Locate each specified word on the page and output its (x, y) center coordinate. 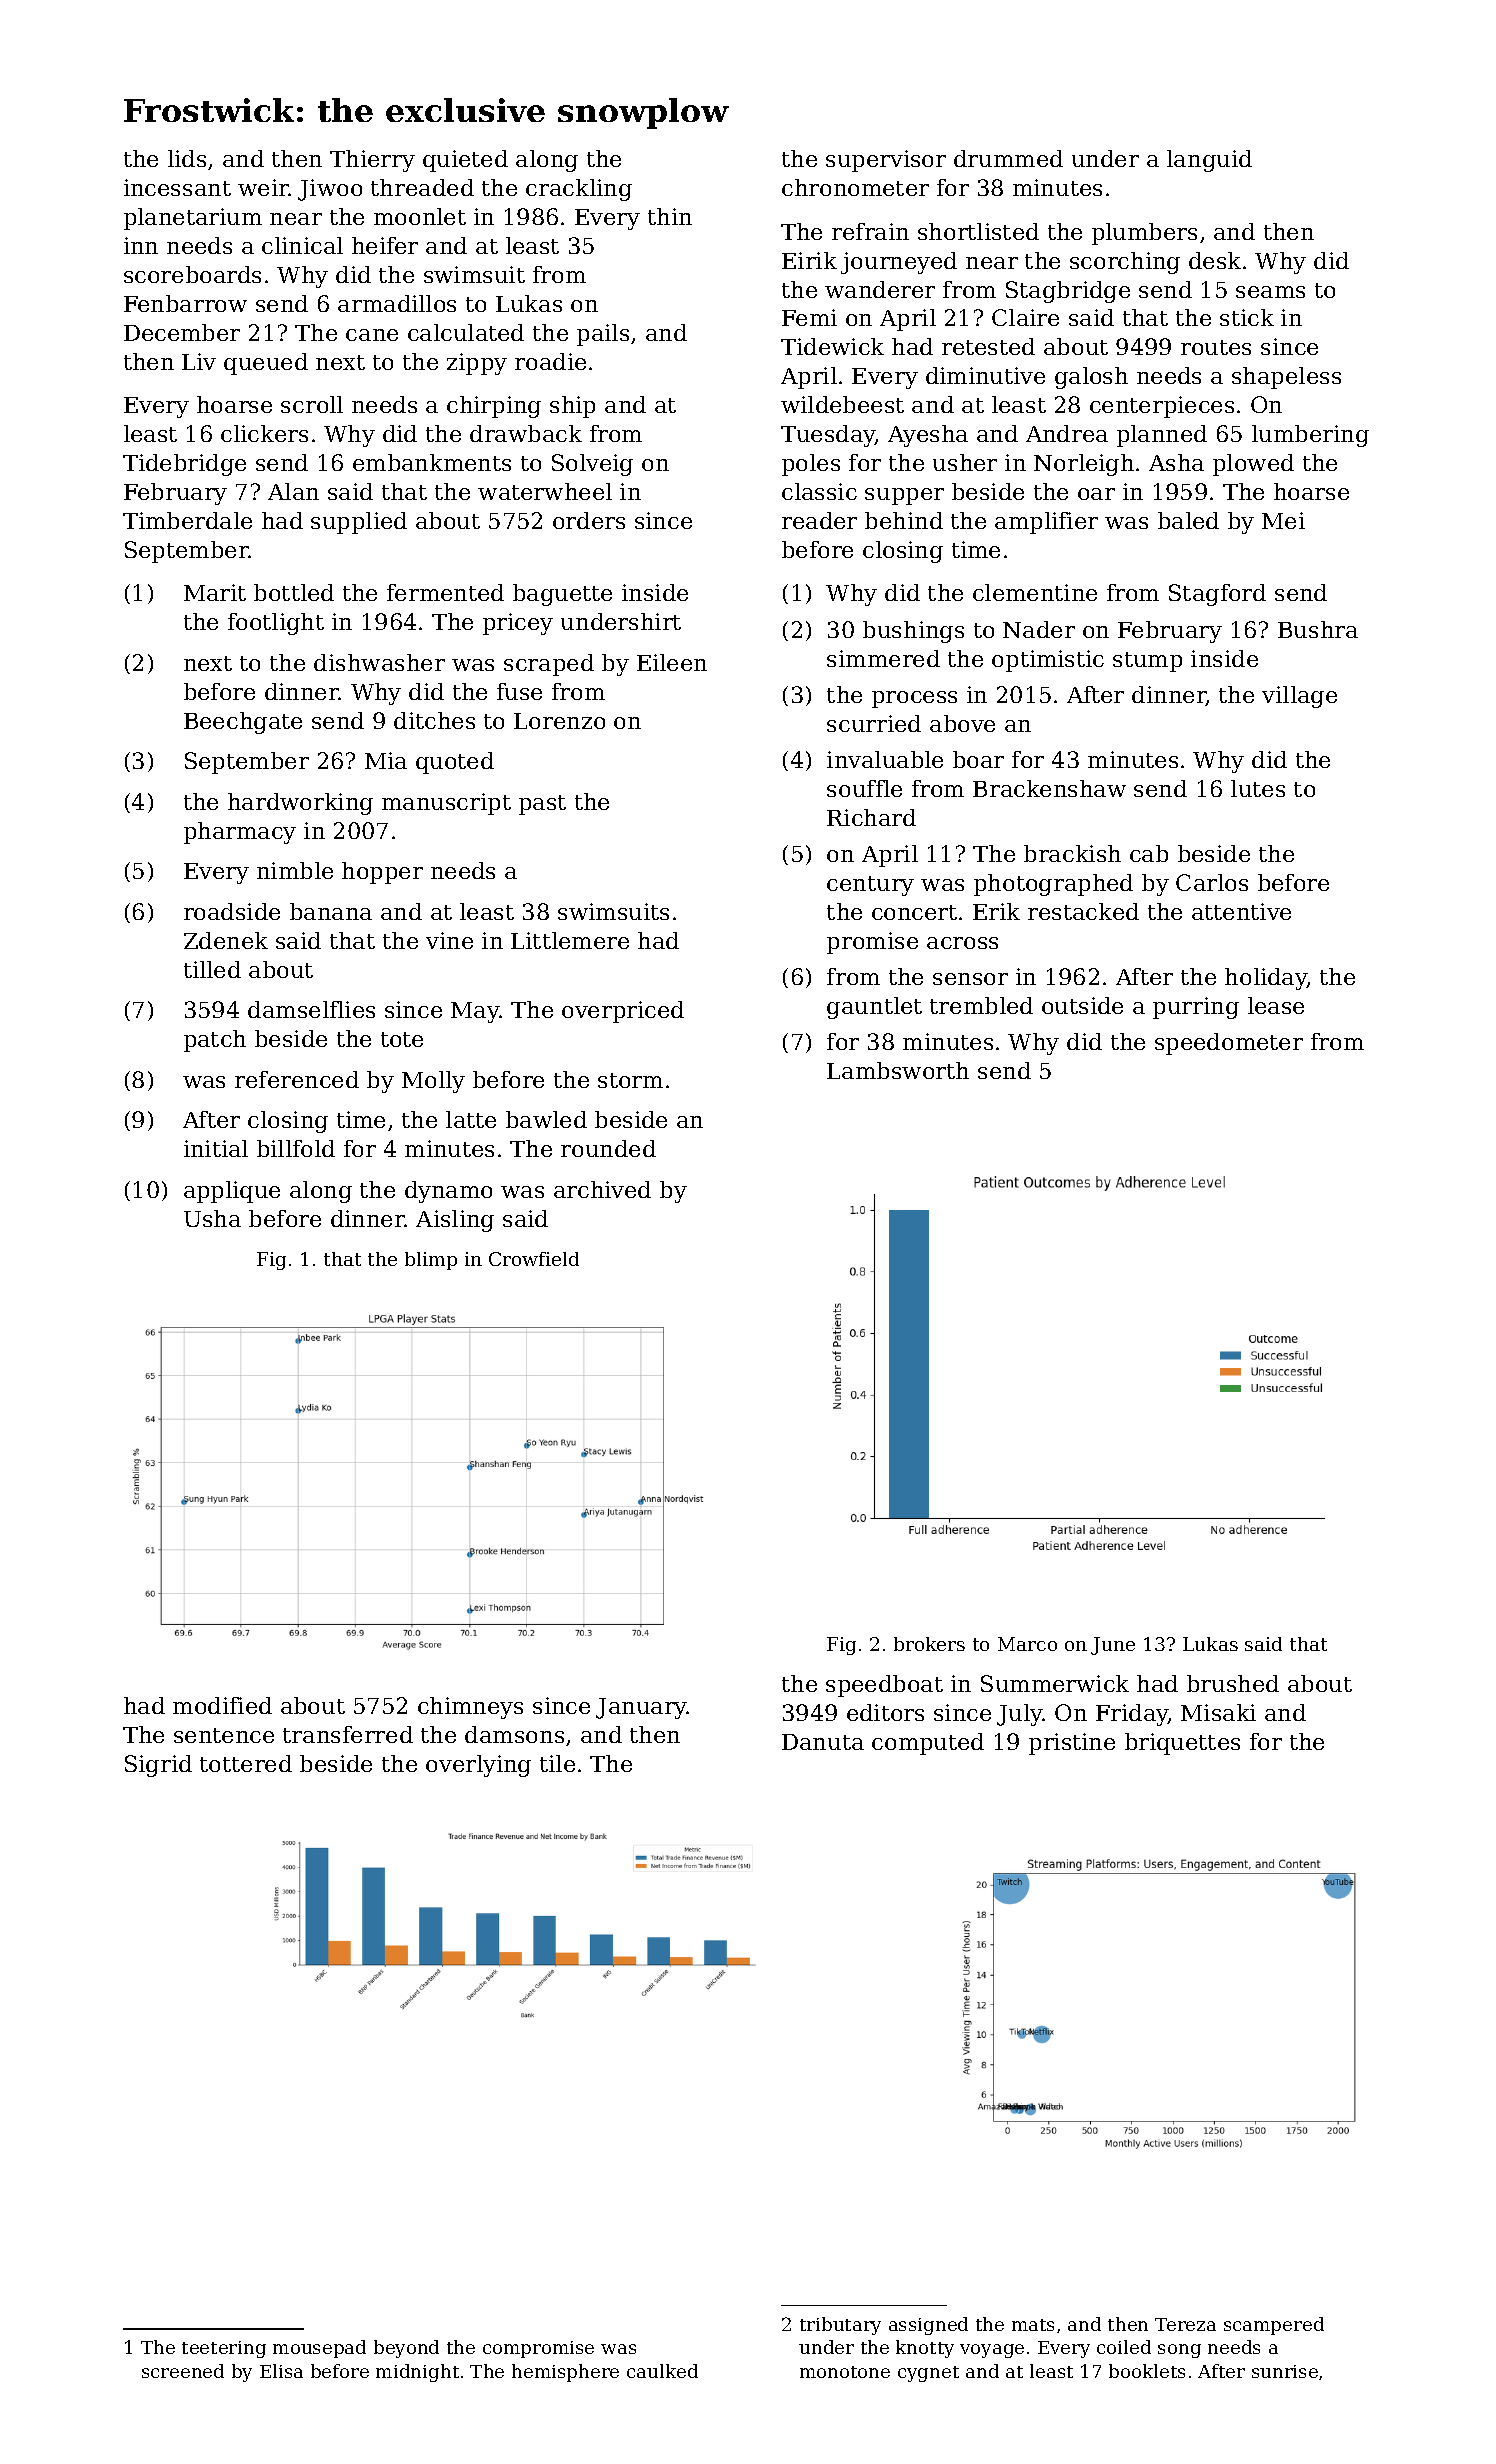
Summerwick (1055, 1683)
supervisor (886, 161)
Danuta (823, 1742)
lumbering (1310, 436)
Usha (212, 1218)
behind (904, 520)
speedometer (1229, 1044)
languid (1209, 161)
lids (187, 158)
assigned (928, 2326)
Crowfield (534, 1259)
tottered (246, 1763)
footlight (276, 624)
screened (183, 2371)
